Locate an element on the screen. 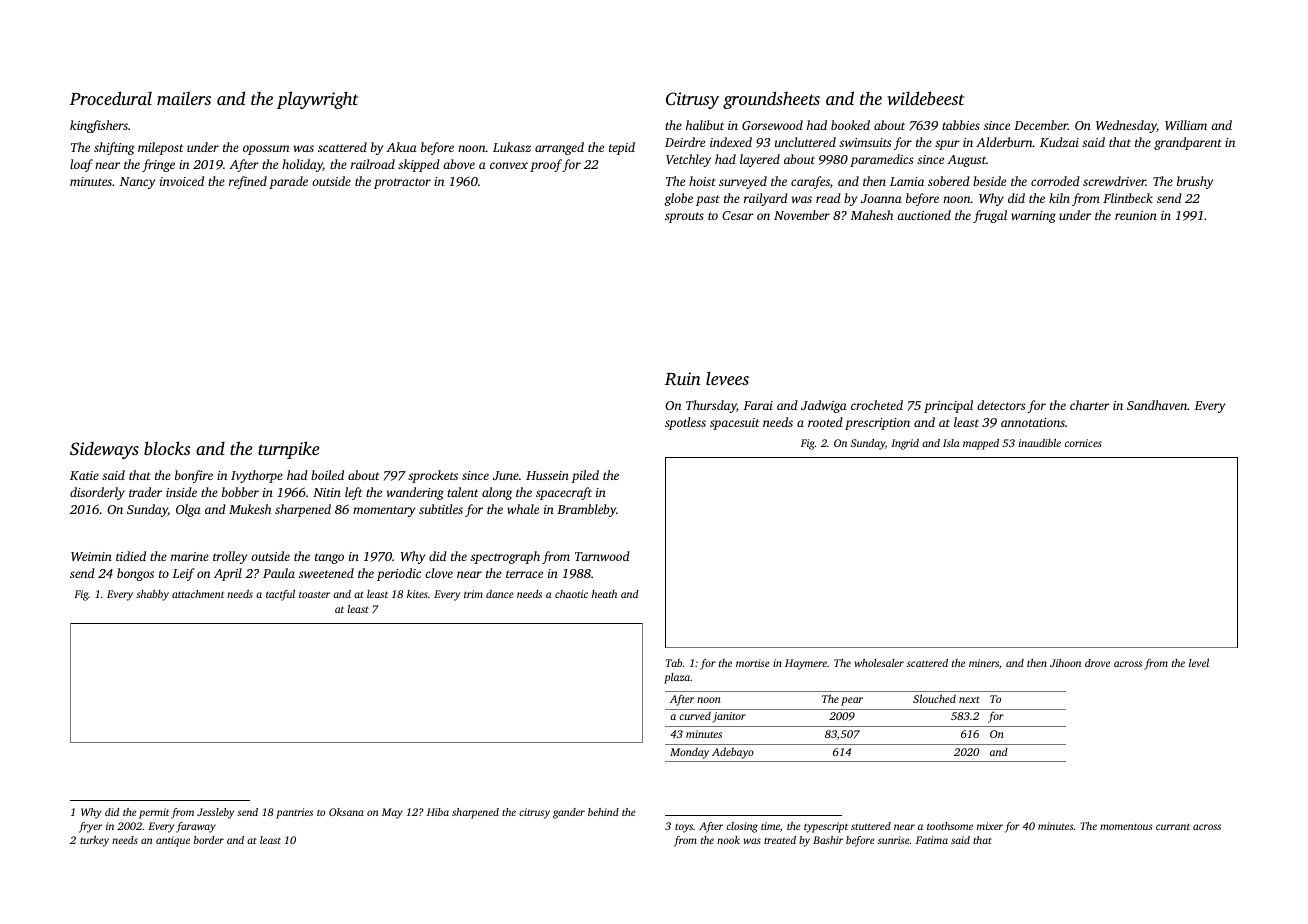 The image size is (1308, 924). turkey is located at coordinates (94, 841).
